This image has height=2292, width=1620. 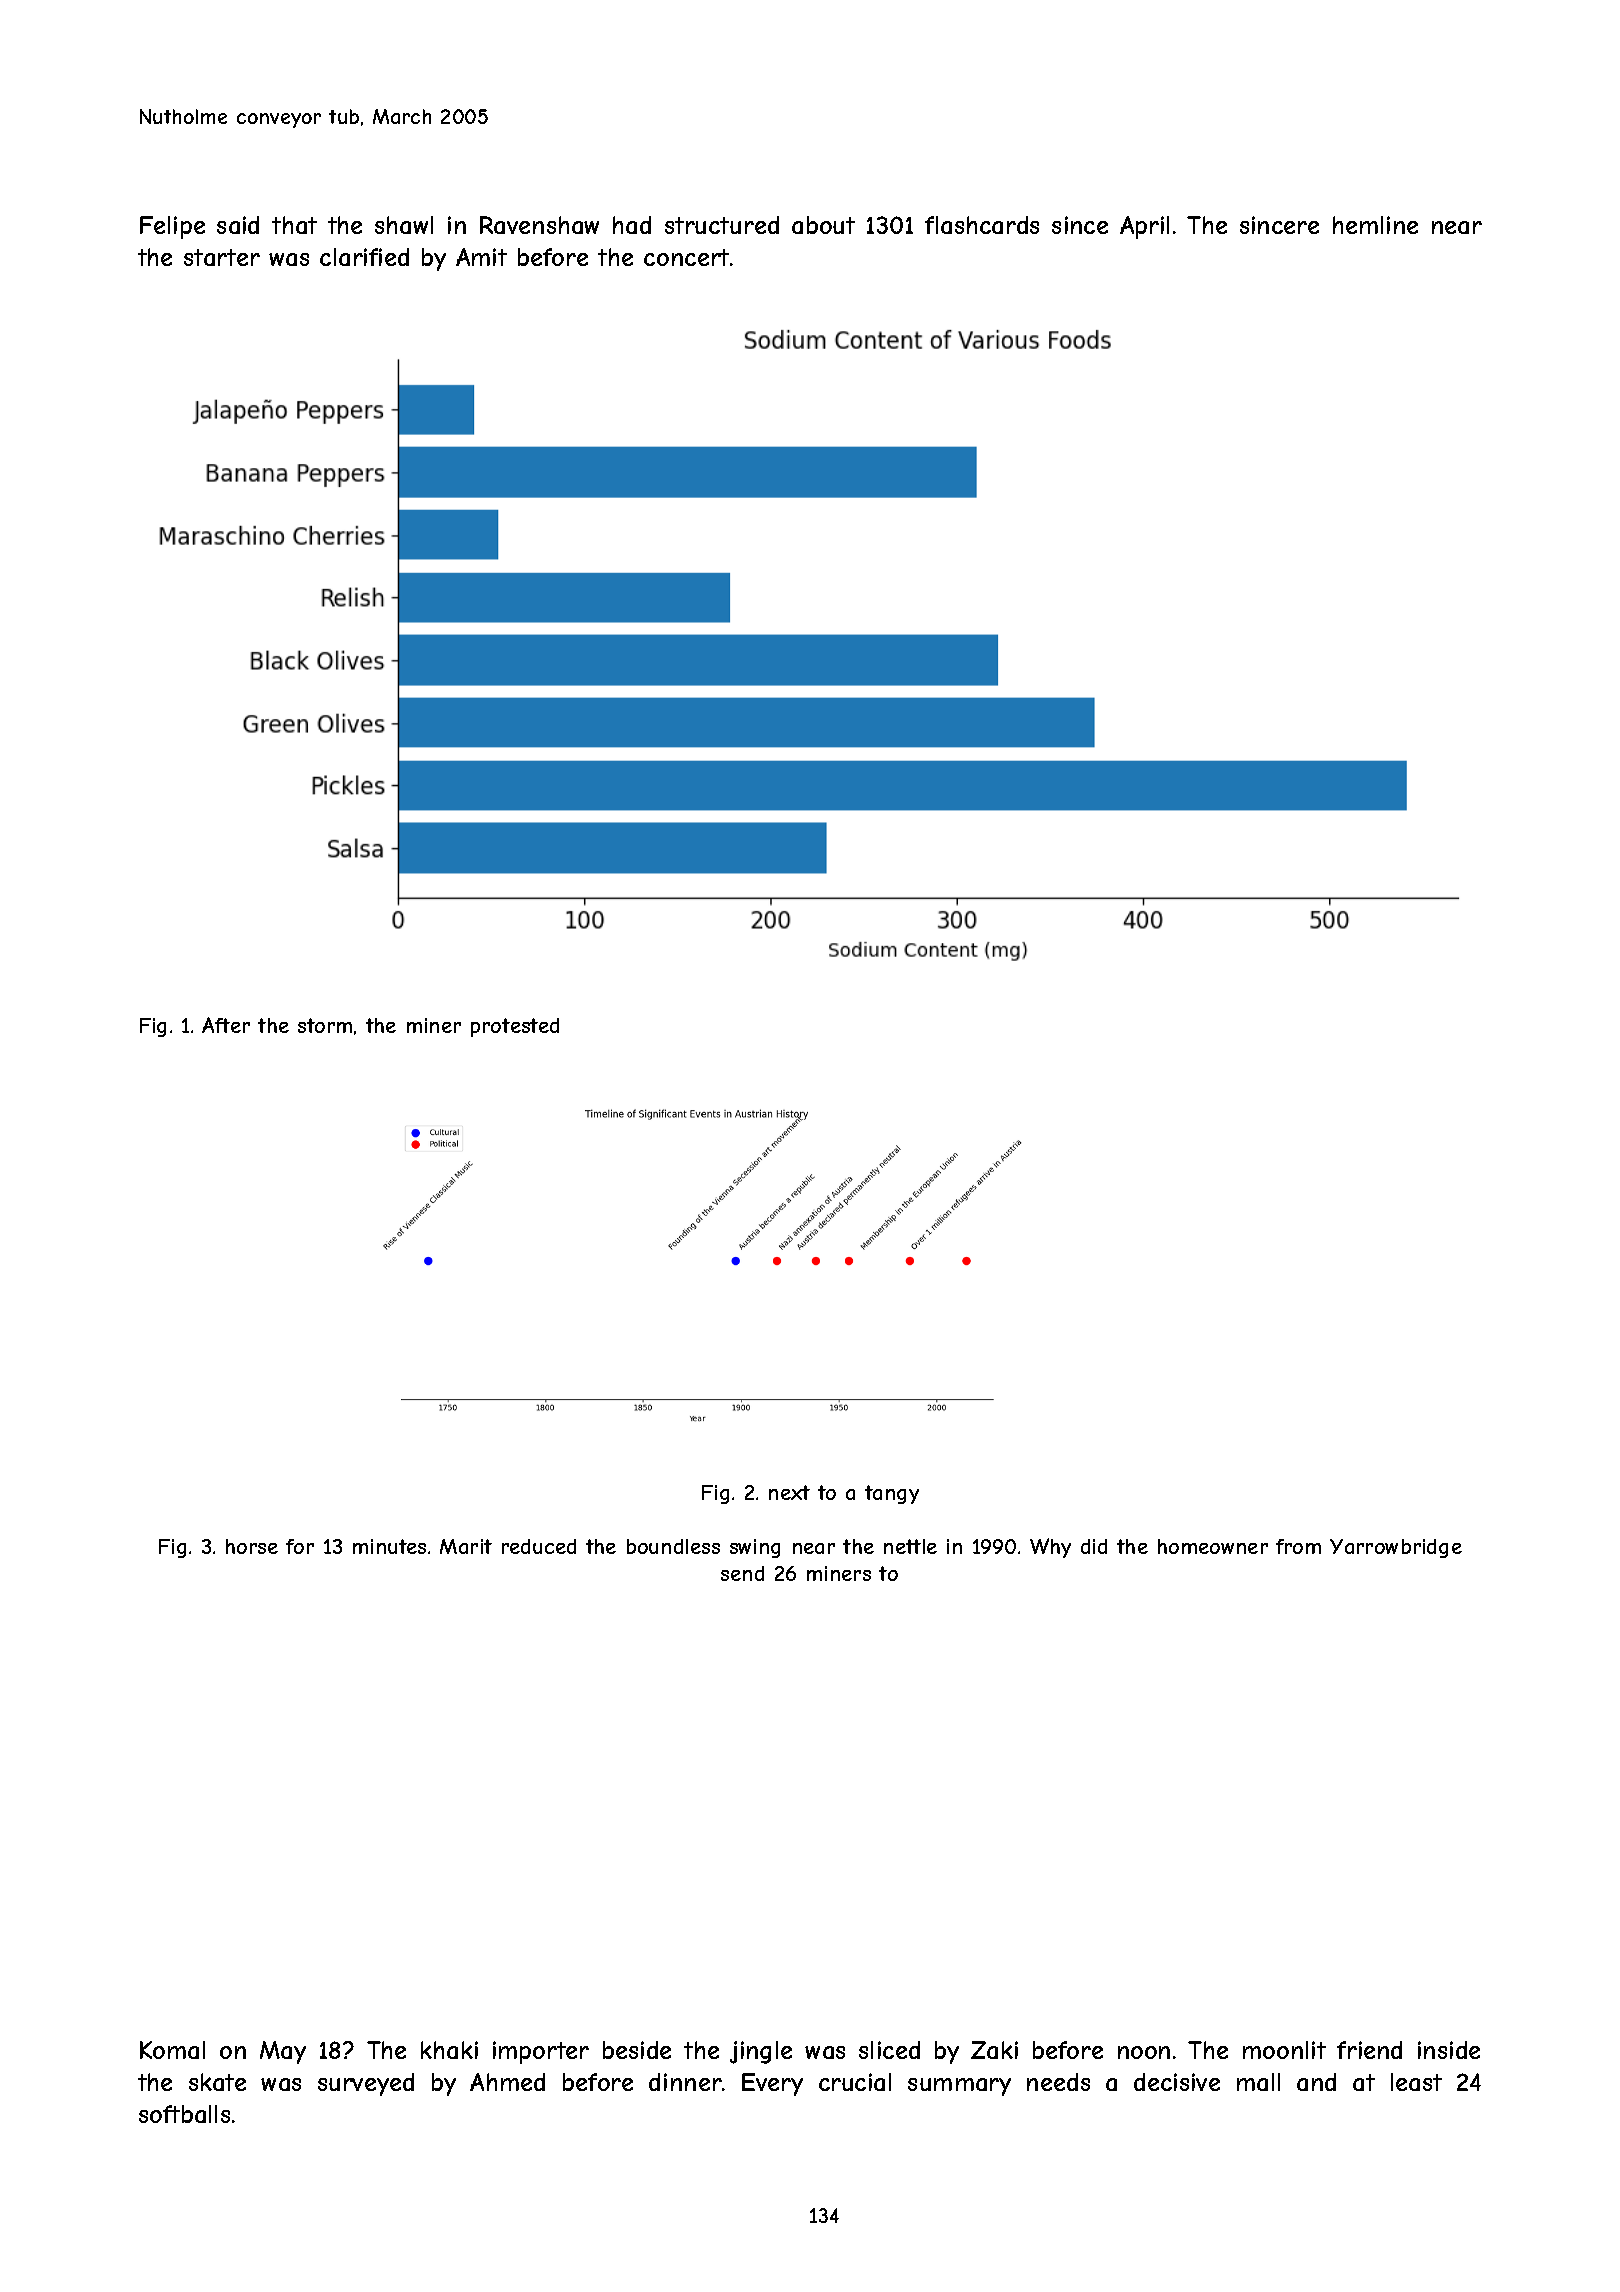 What do you see at coordinates (1375, 225) in the image?
I see `hemline` at bounding box center [1375, 225].
